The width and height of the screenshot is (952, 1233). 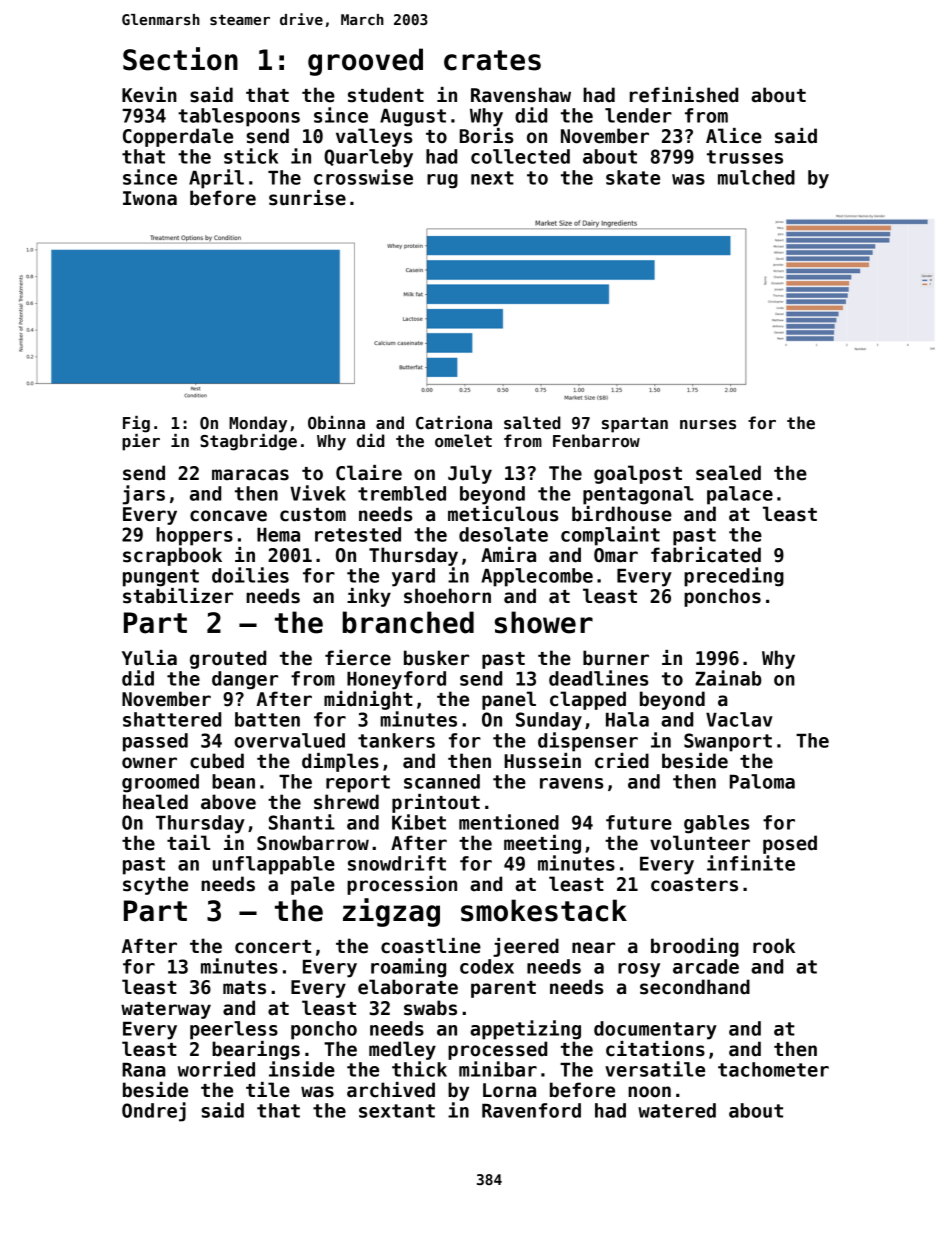 I want to click on preceding, so click(x=734, y=577).
